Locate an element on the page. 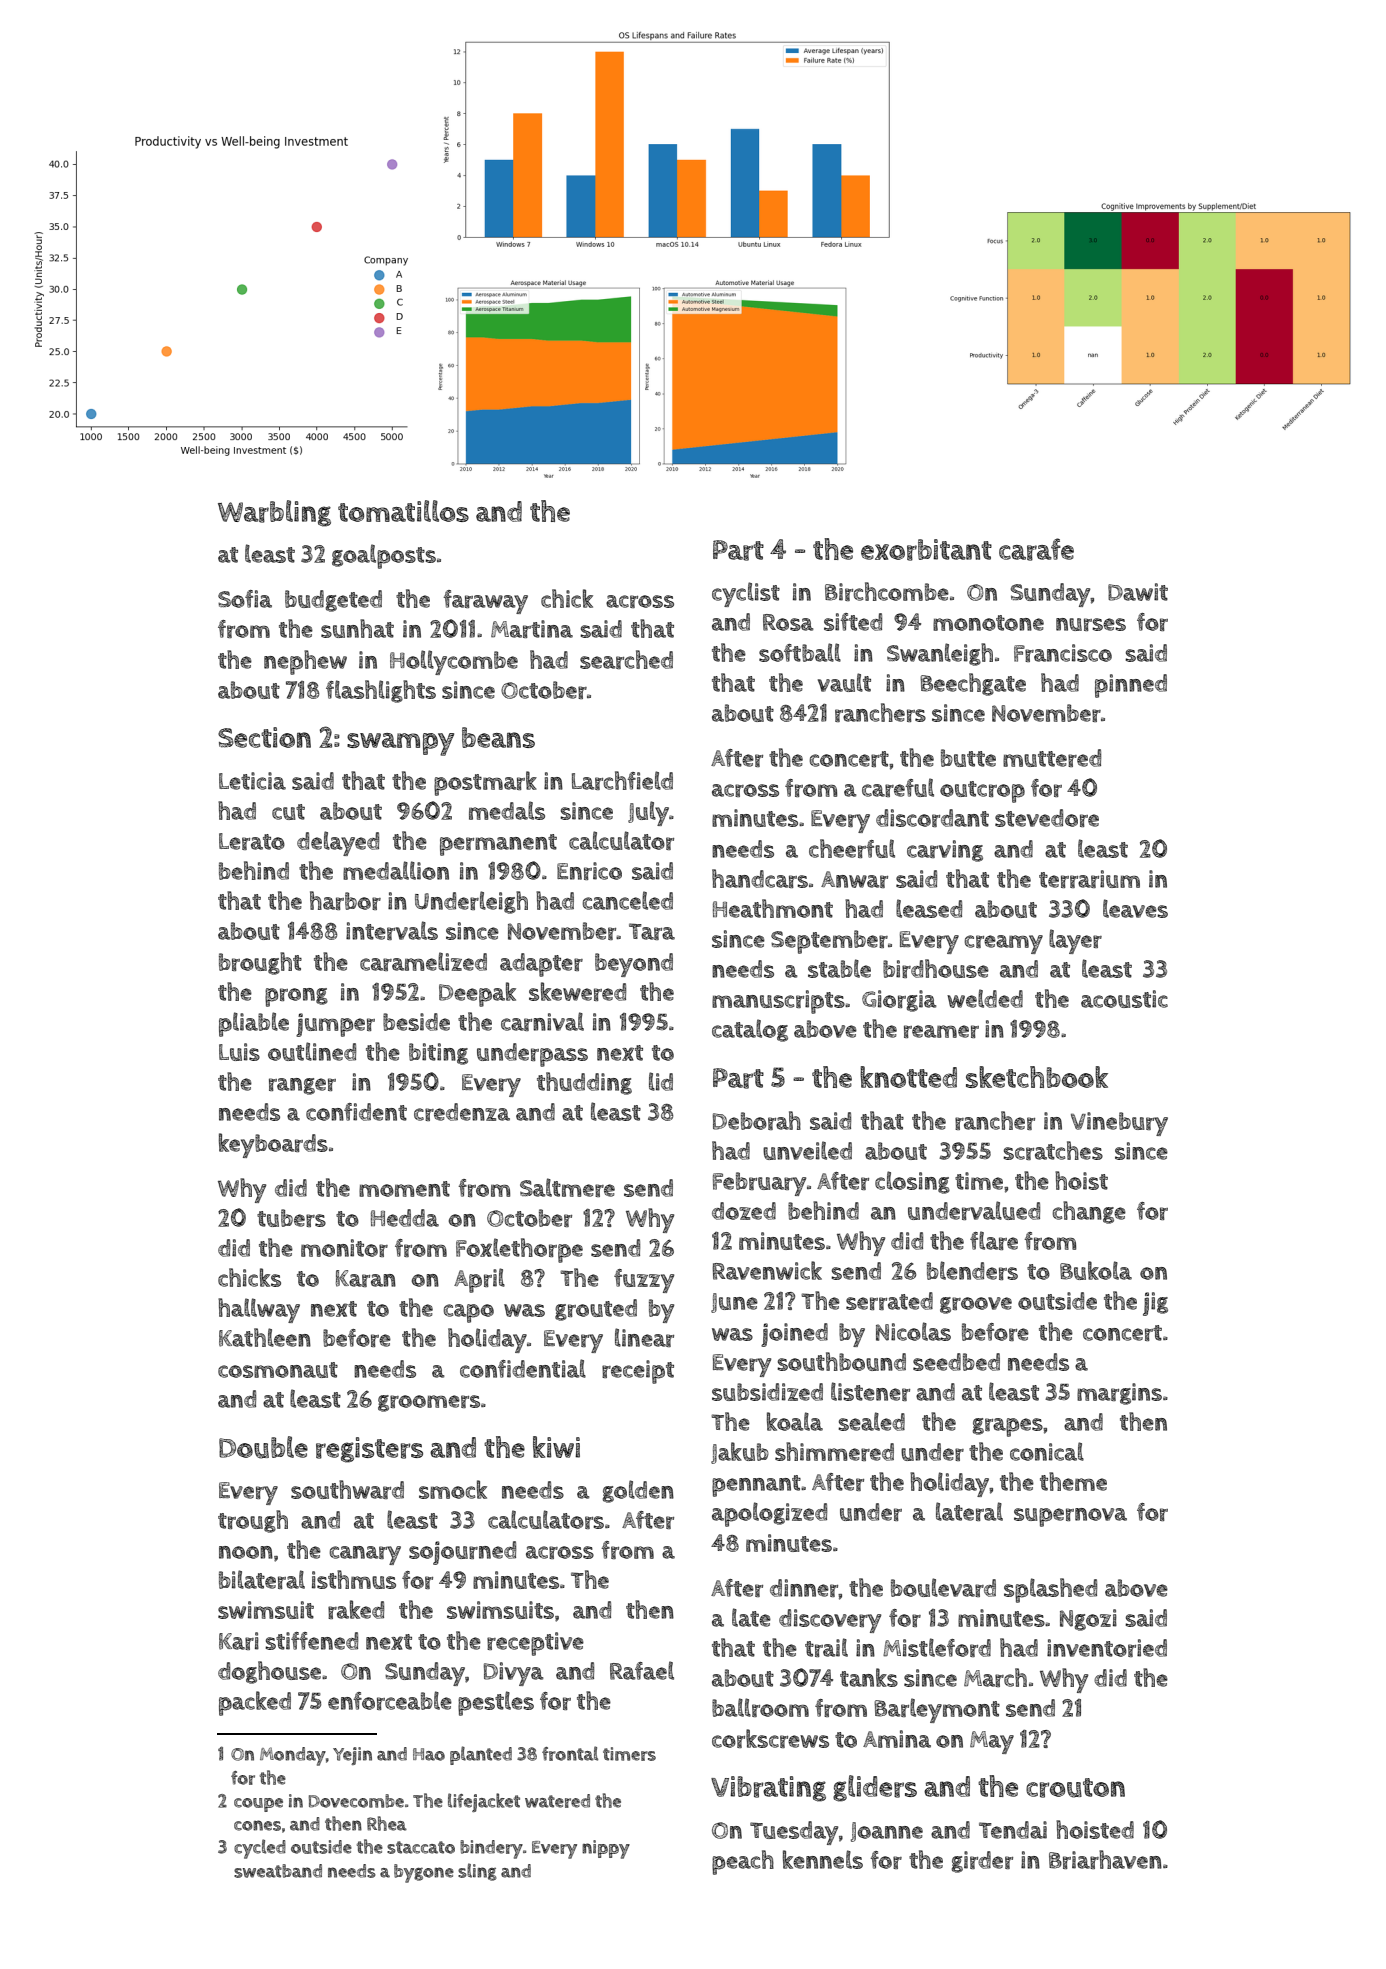  isthmus is located at coordinates (354, 1579).
